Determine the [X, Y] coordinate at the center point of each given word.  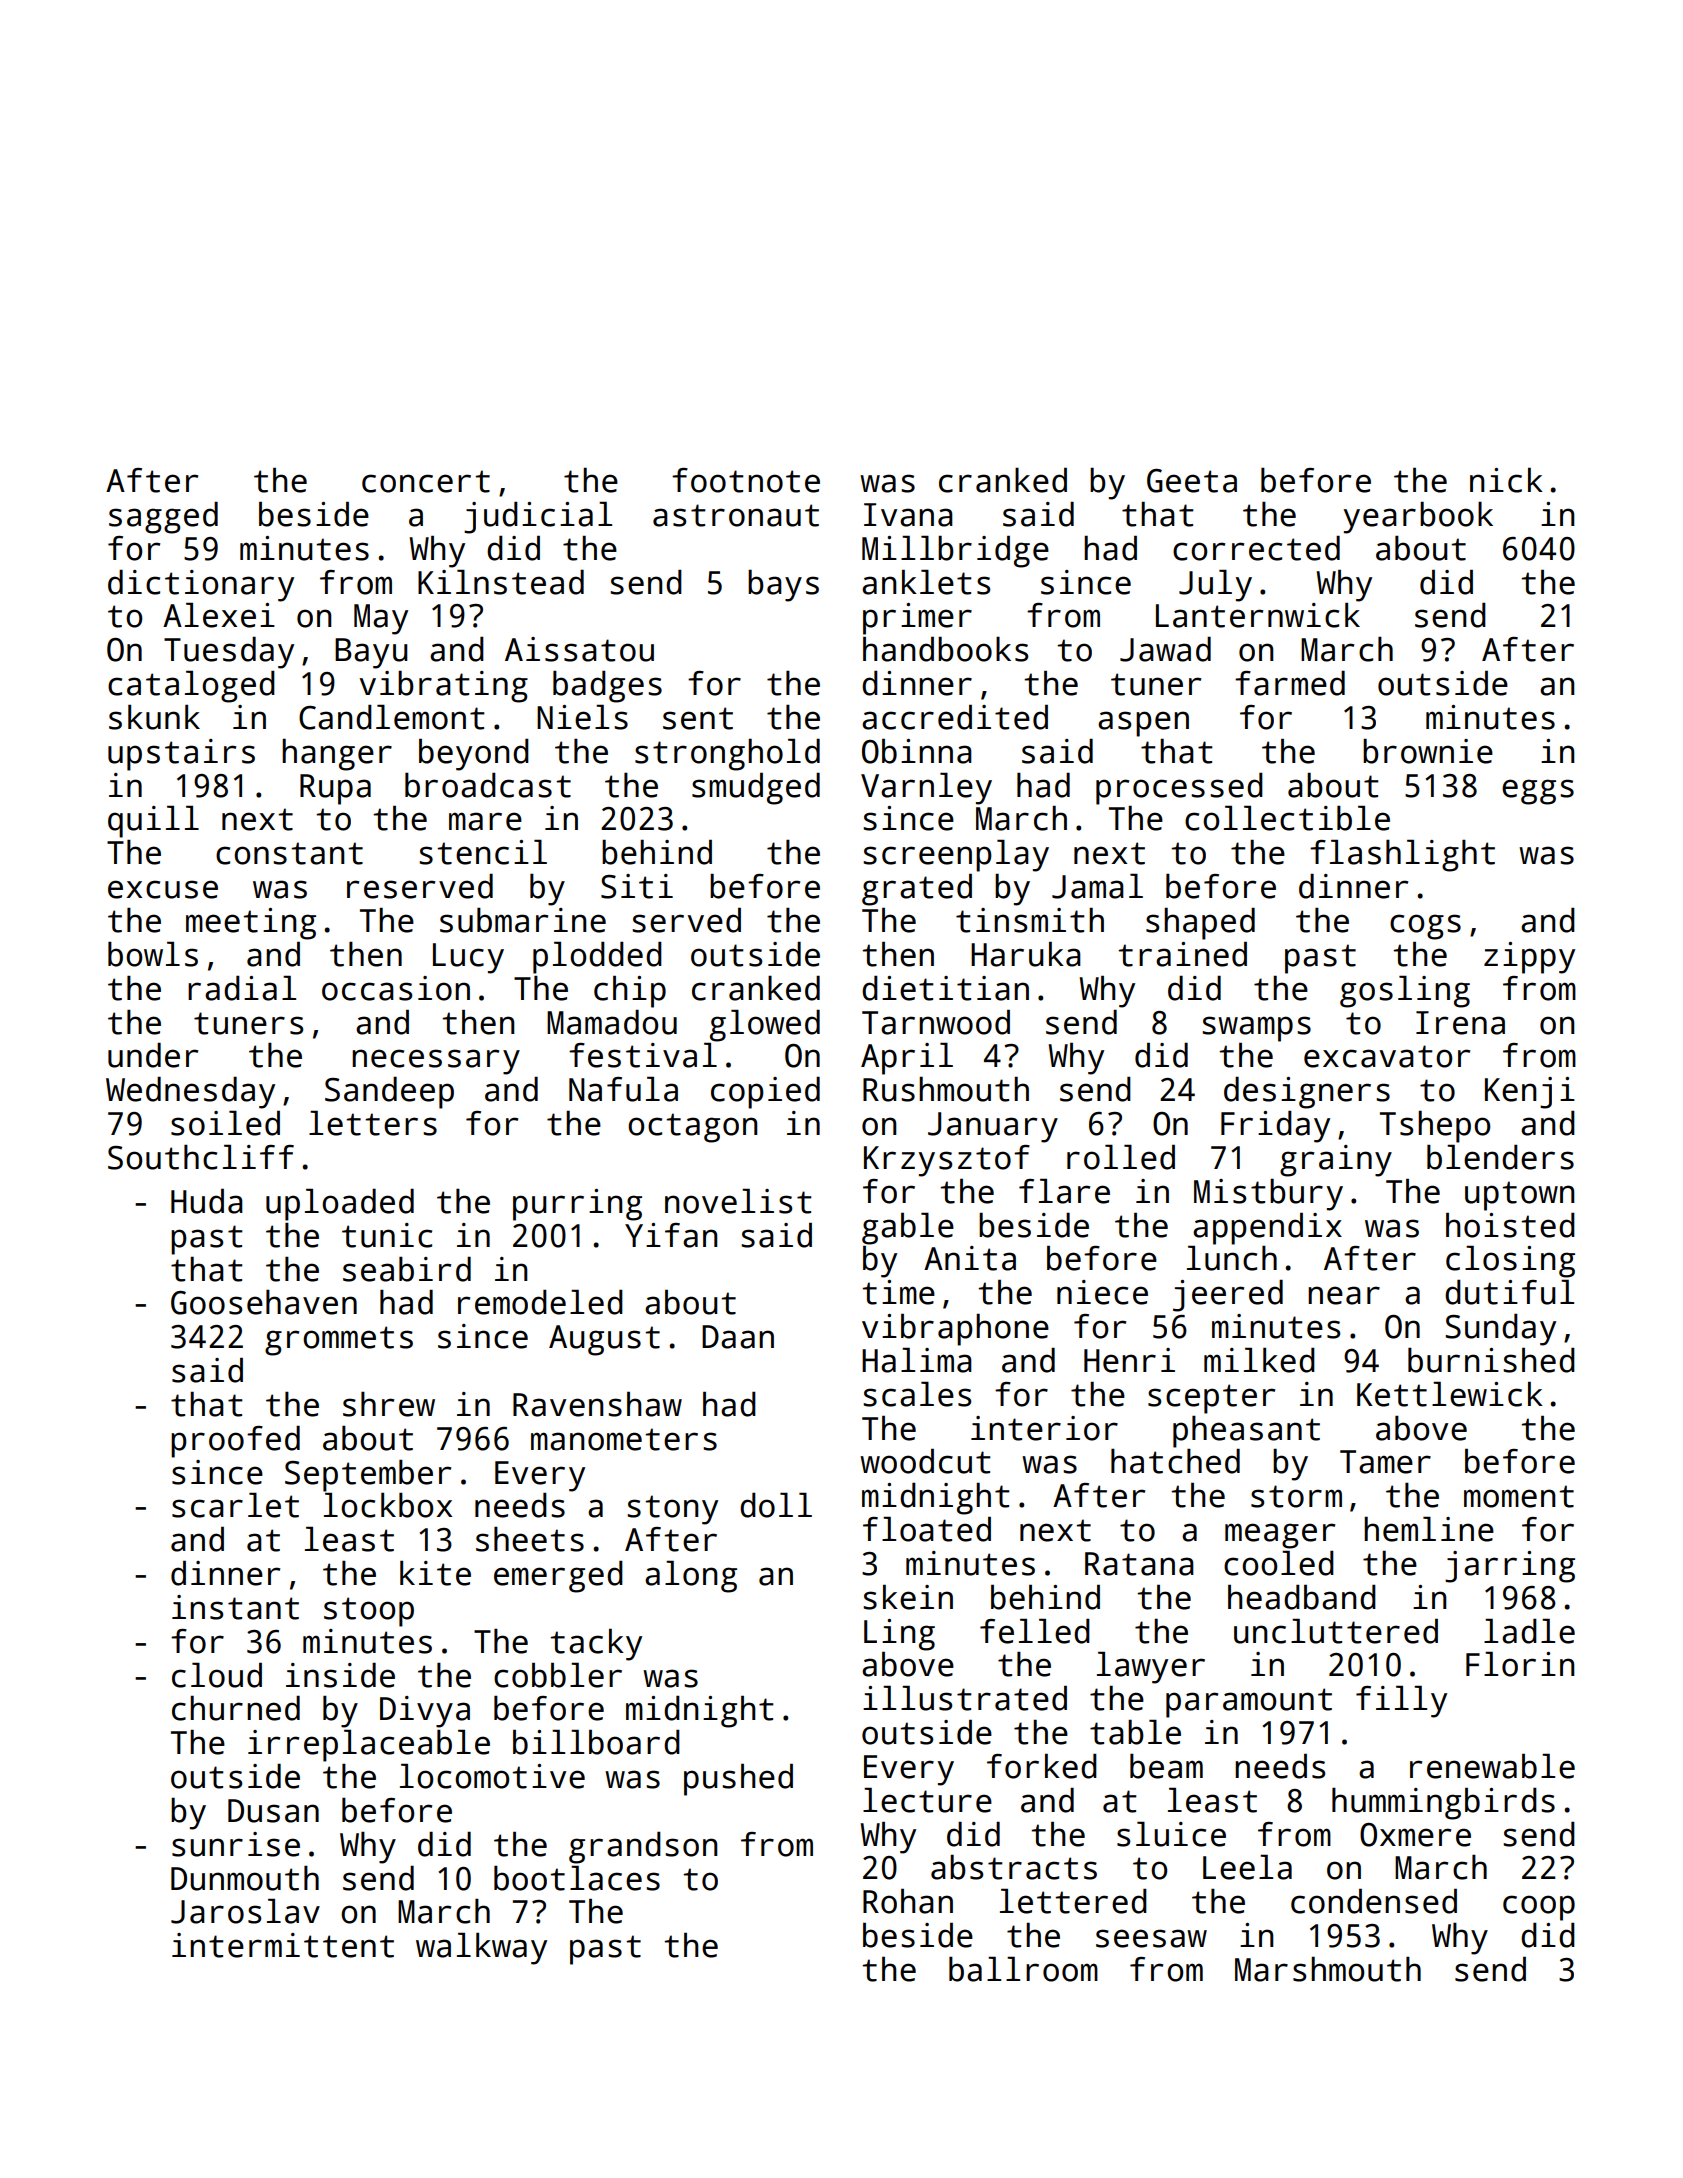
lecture [927, 1800]
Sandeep [389, 1092]
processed [1179, 788]
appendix [1267, 1228]
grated [917, 889]
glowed [765, 1025]
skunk [154, 717]
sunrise [236, 1844]
